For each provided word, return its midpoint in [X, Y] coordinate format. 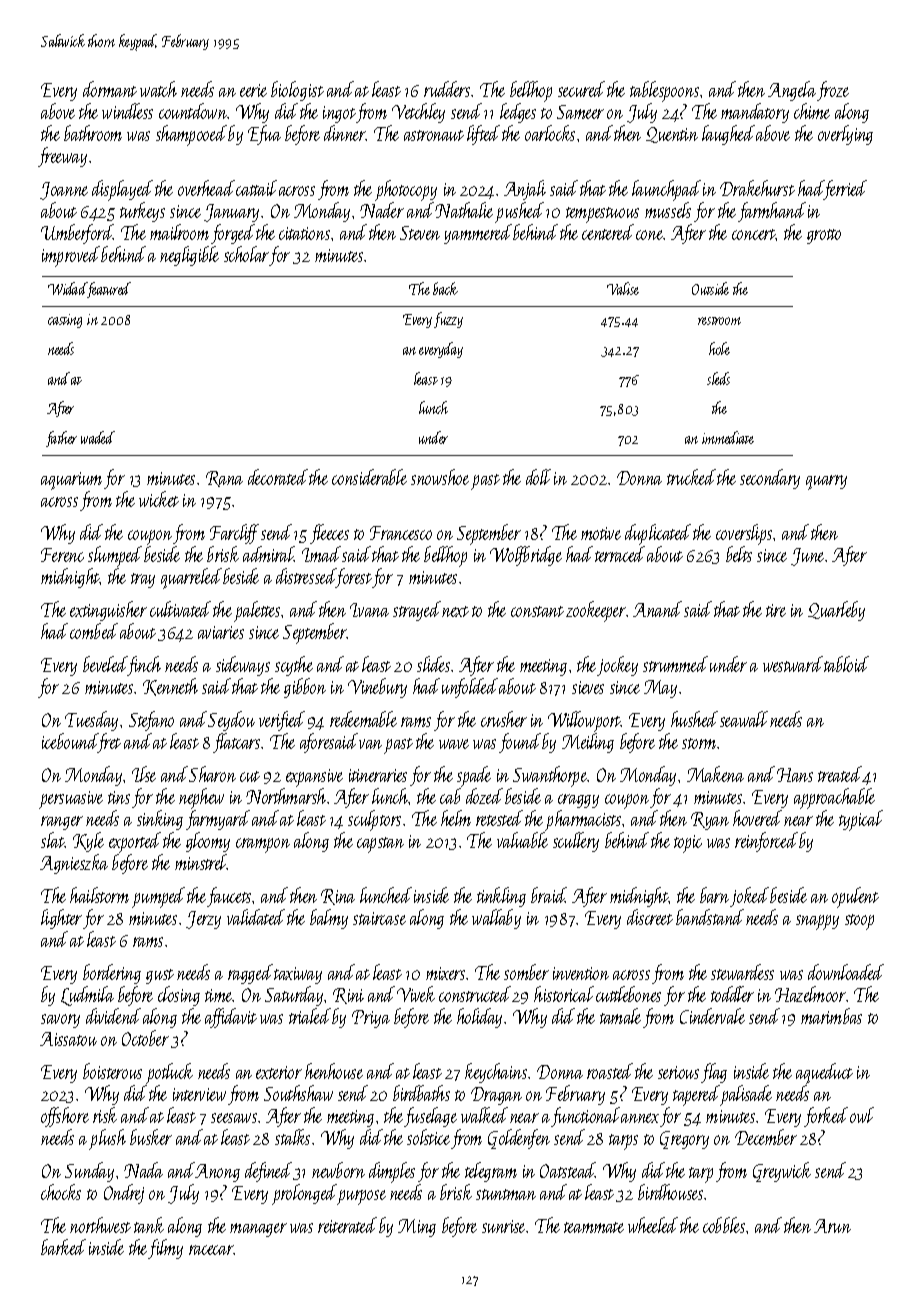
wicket [159, 499]
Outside [710, 288]
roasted [610, 1071]
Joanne [64, 191]
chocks [61, 1192]
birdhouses [670, 1192]
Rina [338, 897]
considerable [369, 477]
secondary [770, 479]
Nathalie [464, 210]
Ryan [710, 821]
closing [179, 996]
